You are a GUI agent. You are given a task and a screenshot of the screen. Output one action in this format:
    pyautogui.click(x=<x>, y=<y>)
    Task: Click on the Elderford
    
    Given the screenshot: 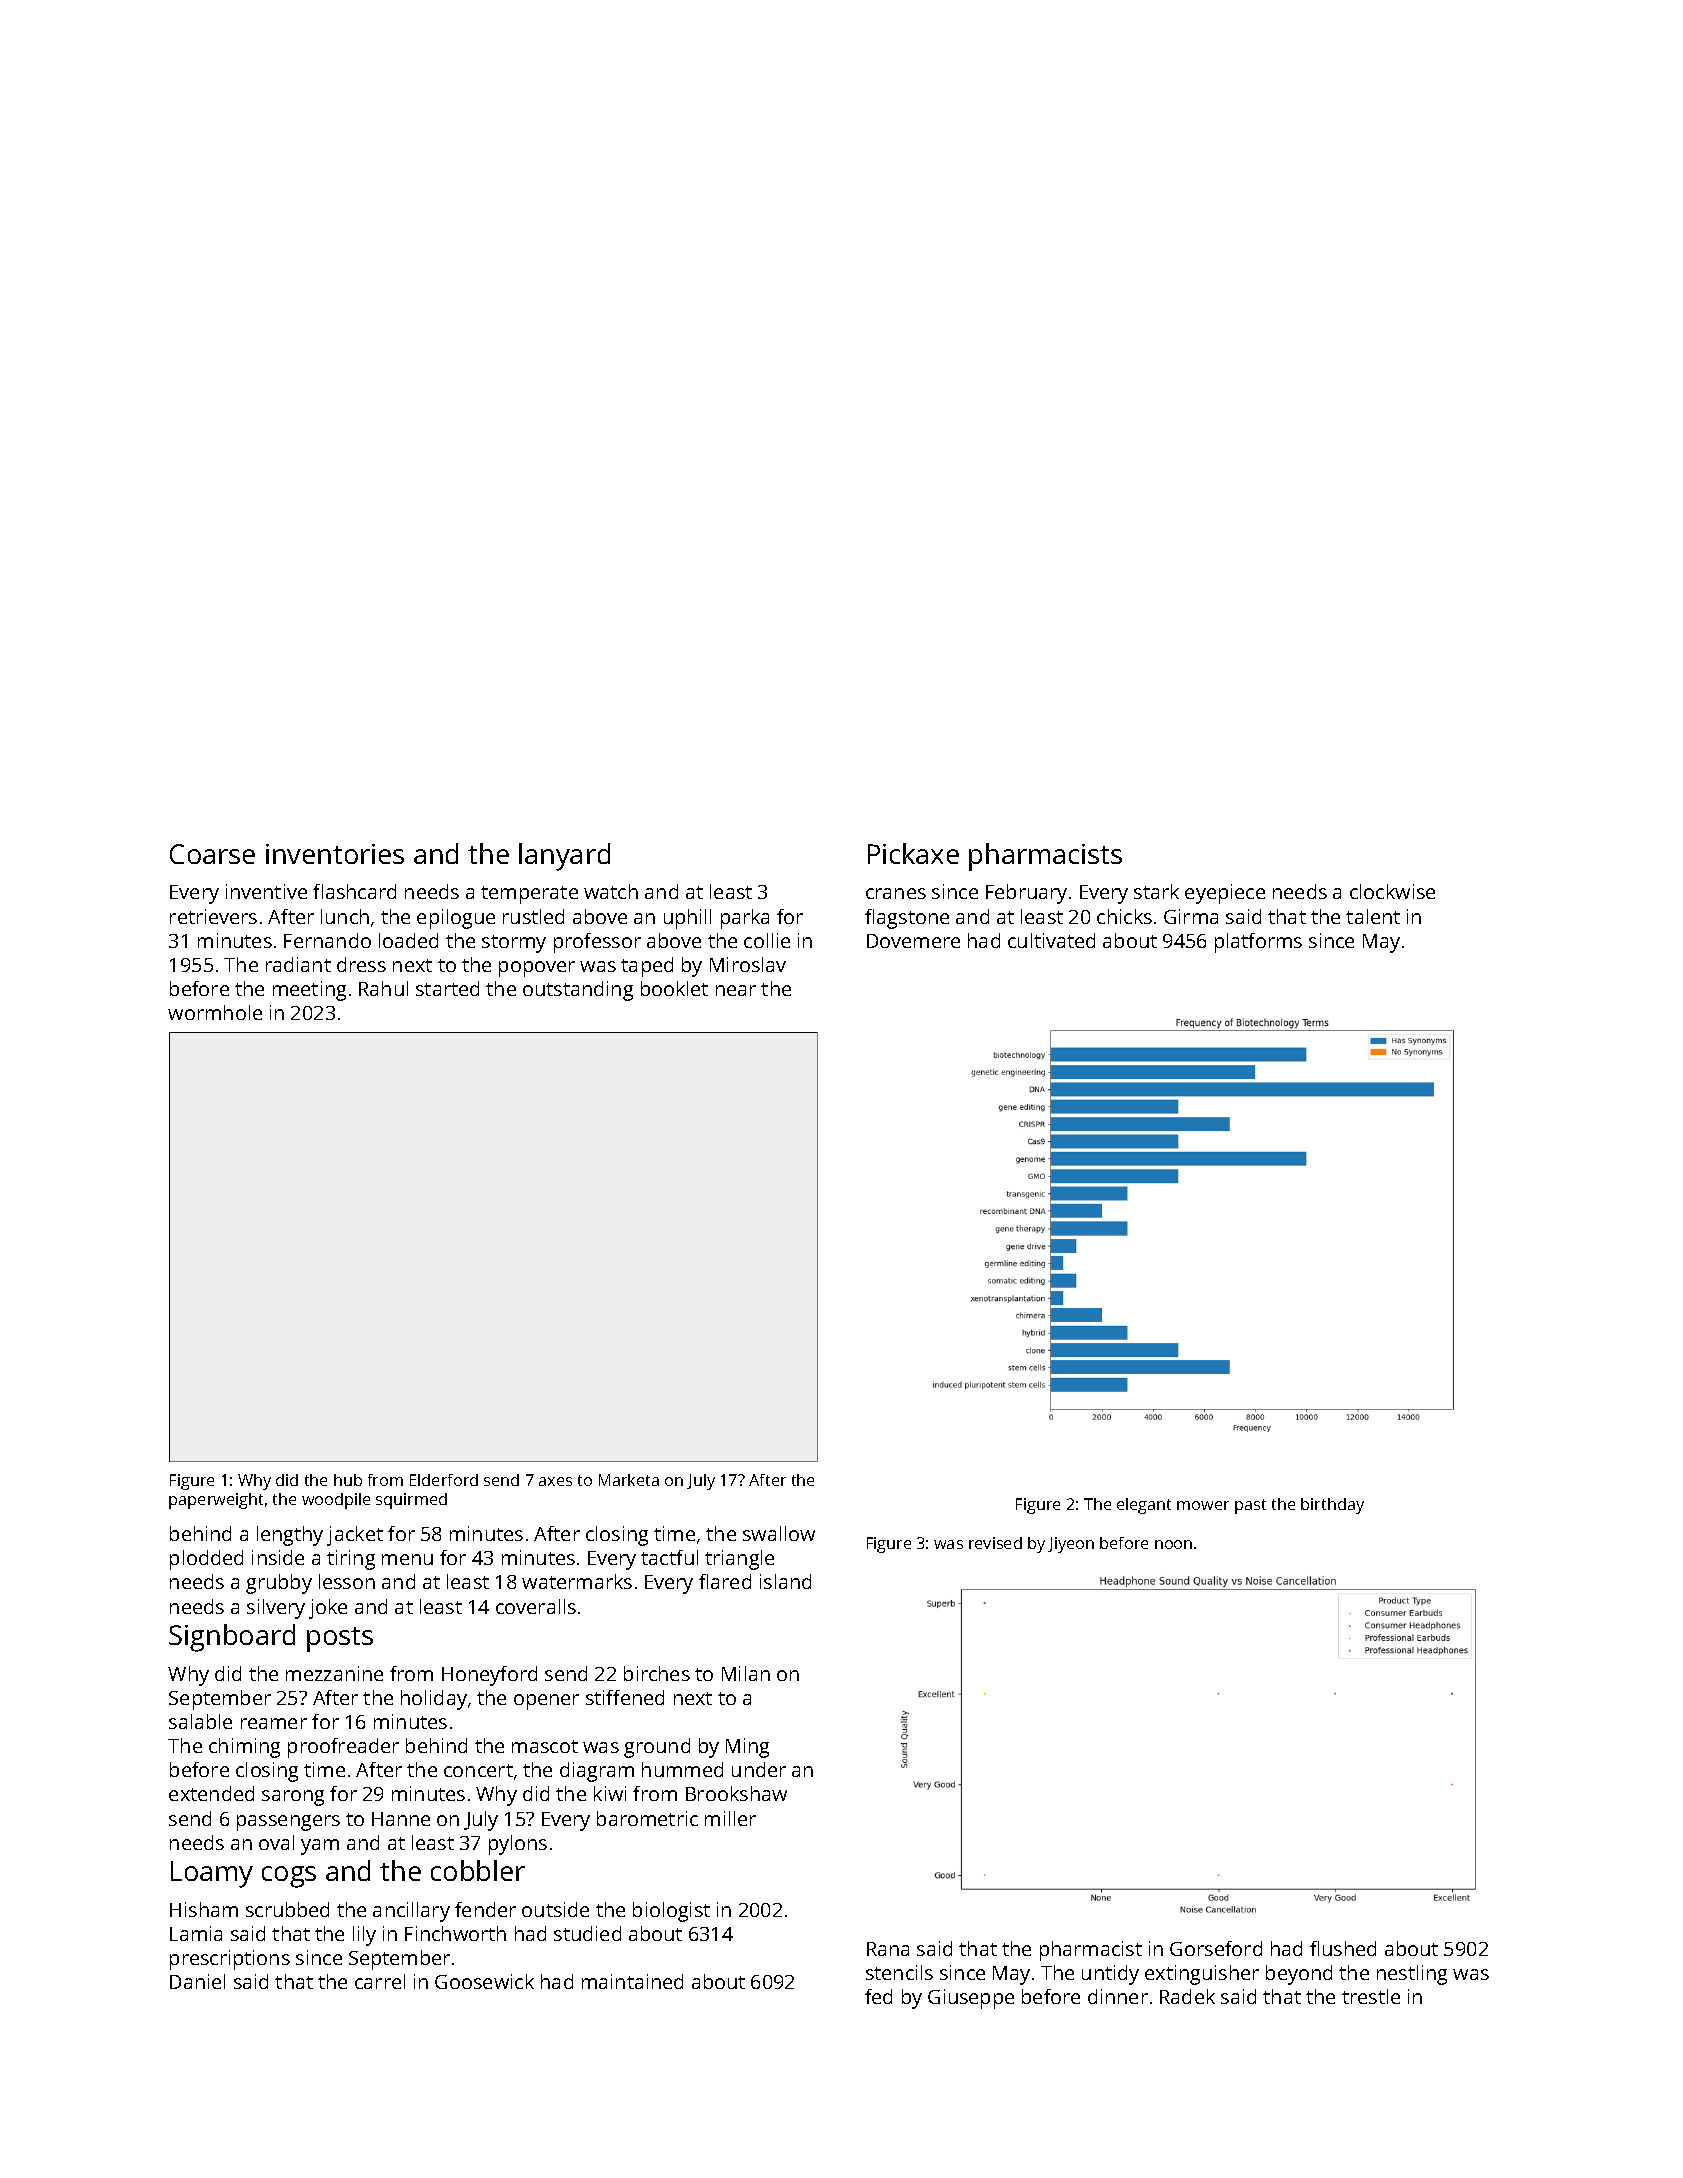 What is the action you would take?
    pyautogui.click(x=444, y=1480)
